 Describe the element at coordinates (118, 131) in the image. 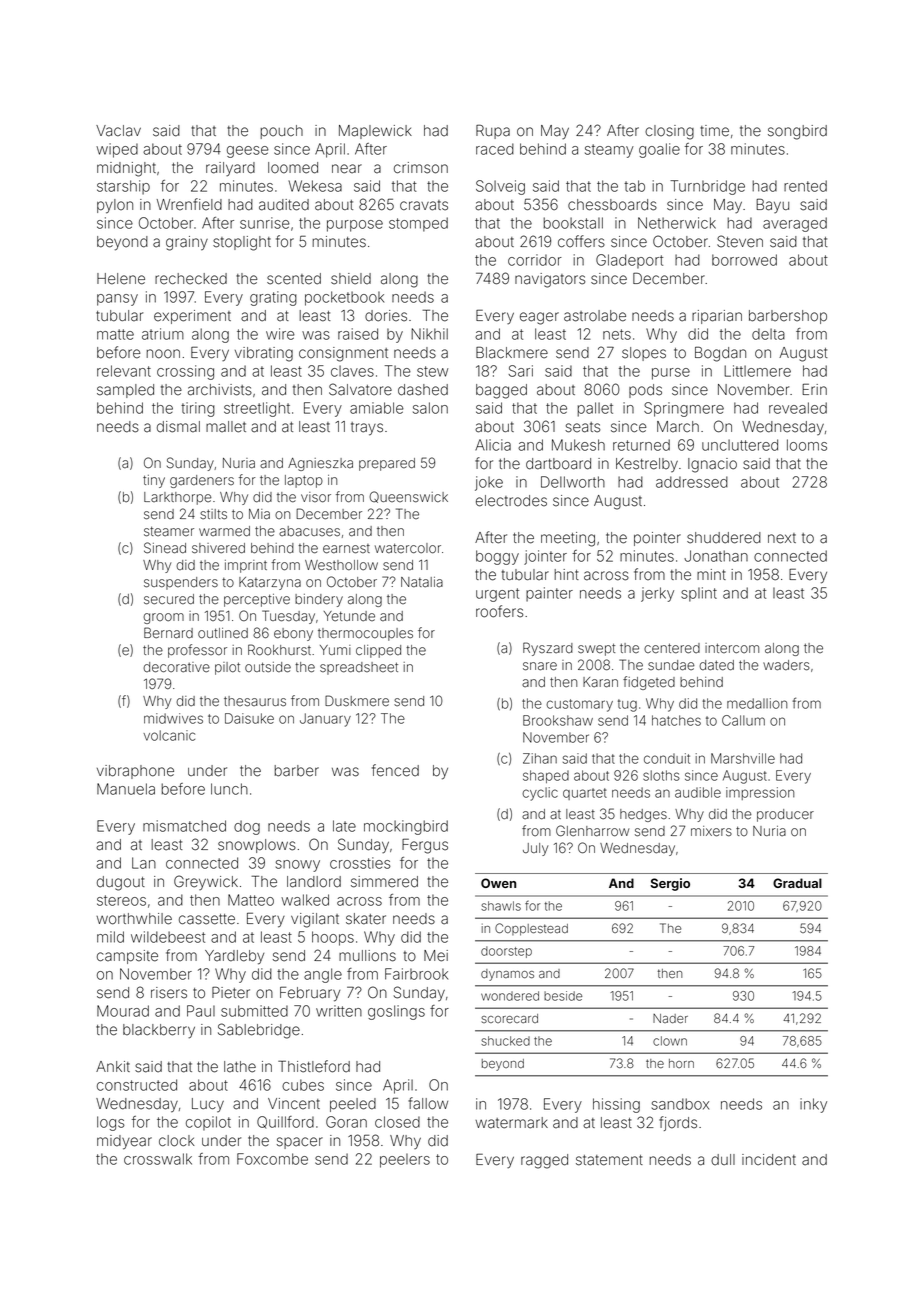

I see `Vaclav` at that location.
